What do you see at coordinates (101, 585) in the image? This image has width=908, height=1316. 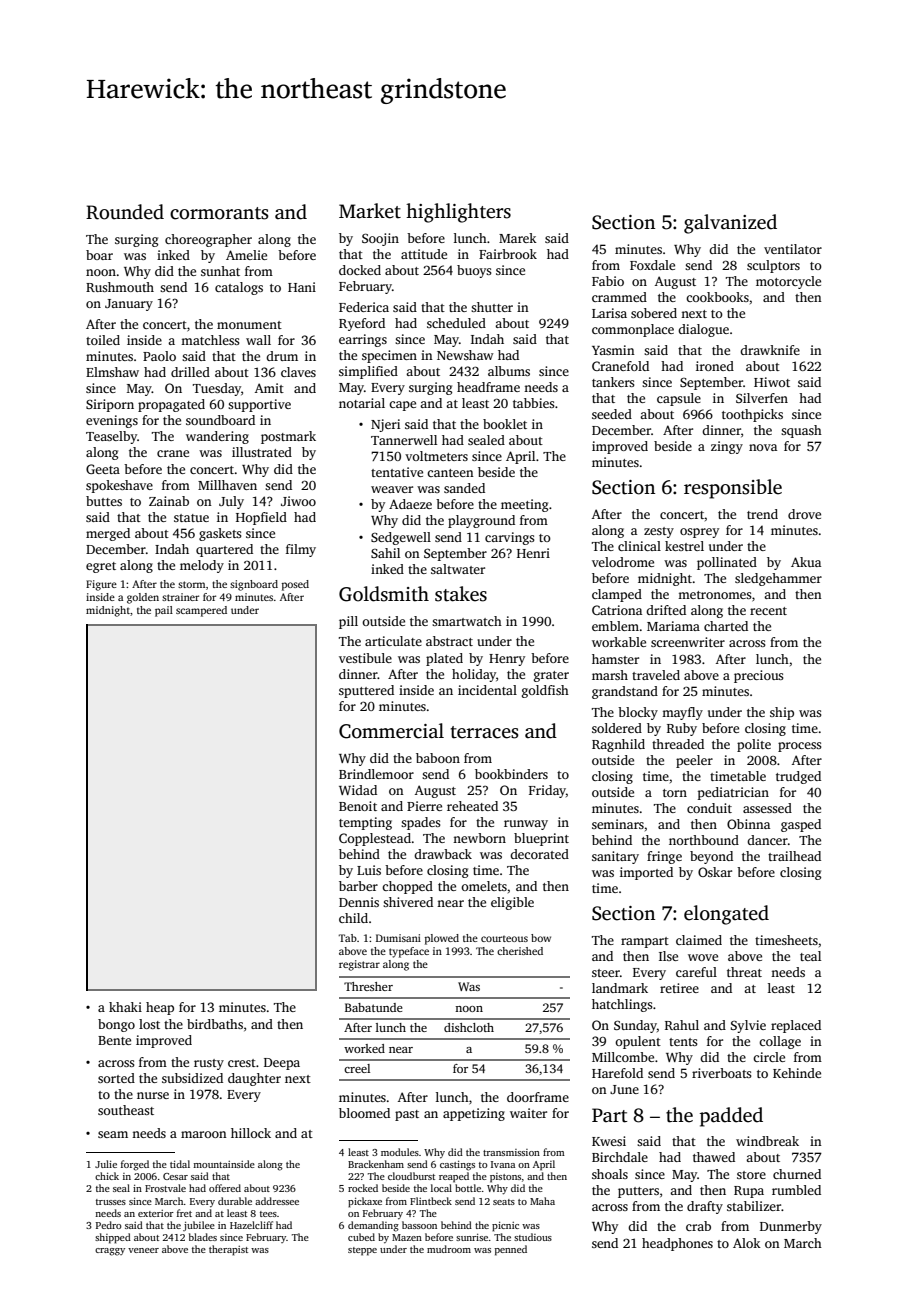 I see `Figure` at bounding box center [101, 585].
